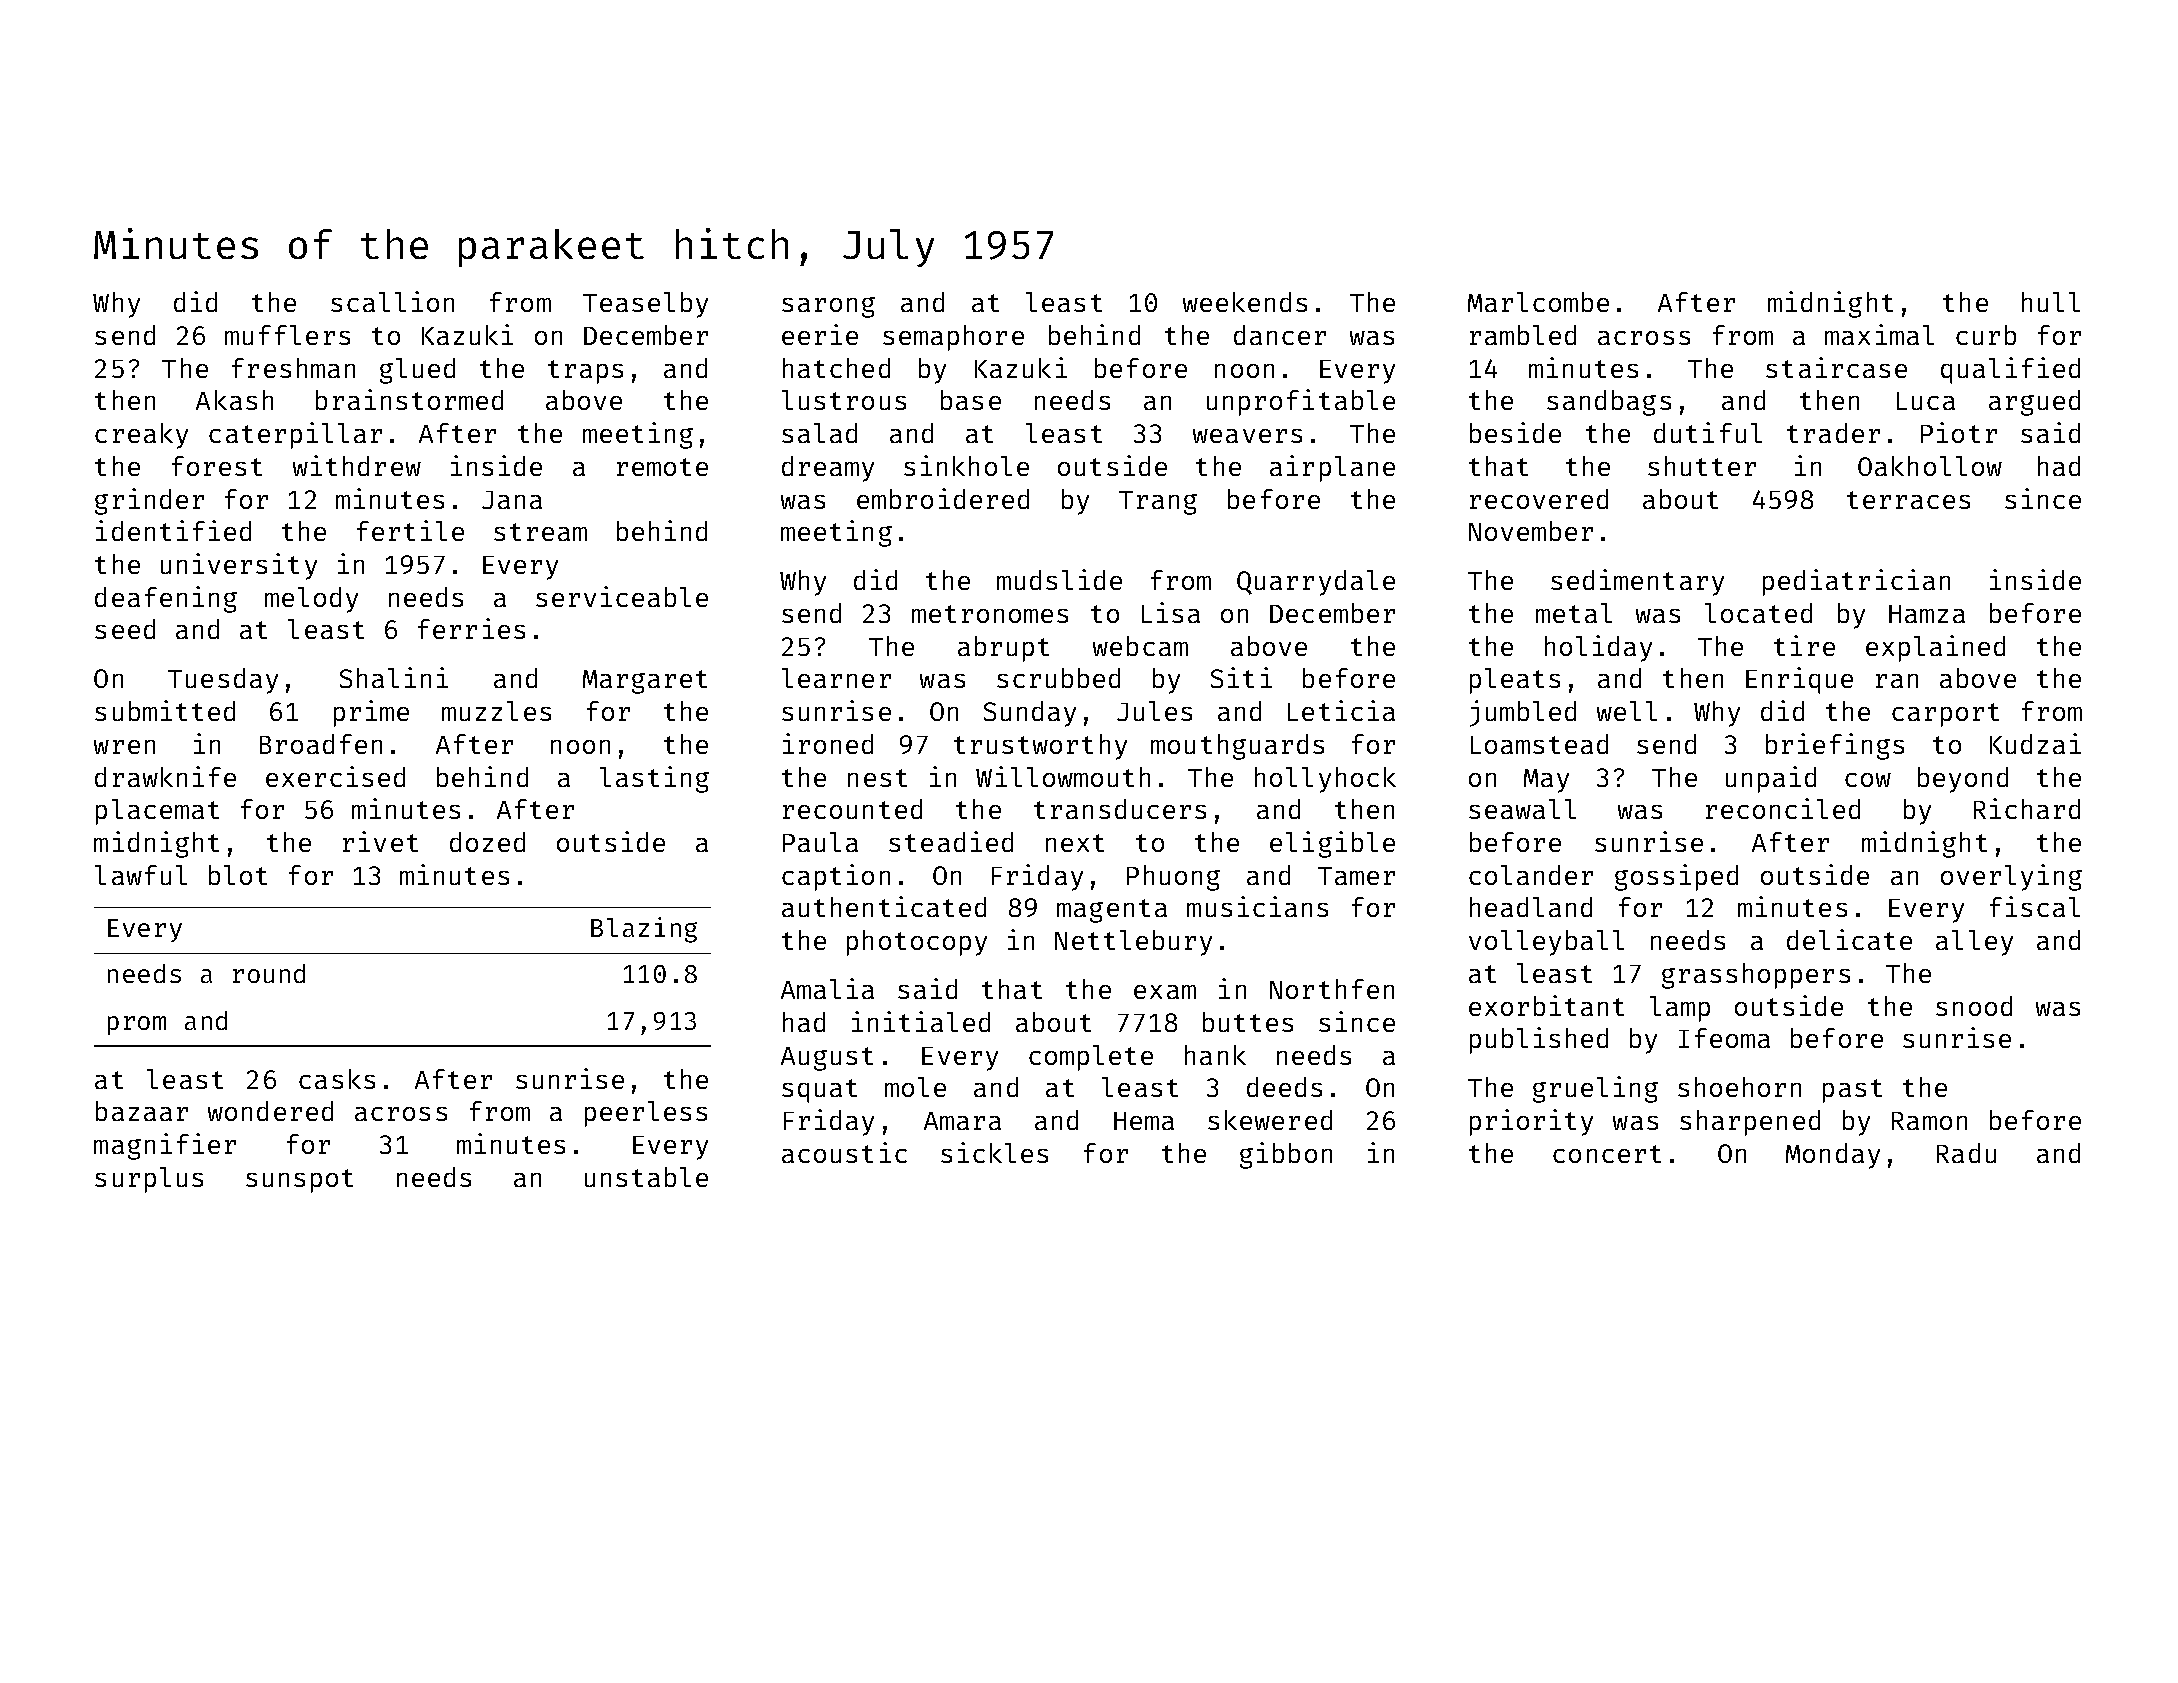 The image size is (2178, 1683). Describe the element at coordinates (1935, 648) in the document. I see `explained` at that location.
